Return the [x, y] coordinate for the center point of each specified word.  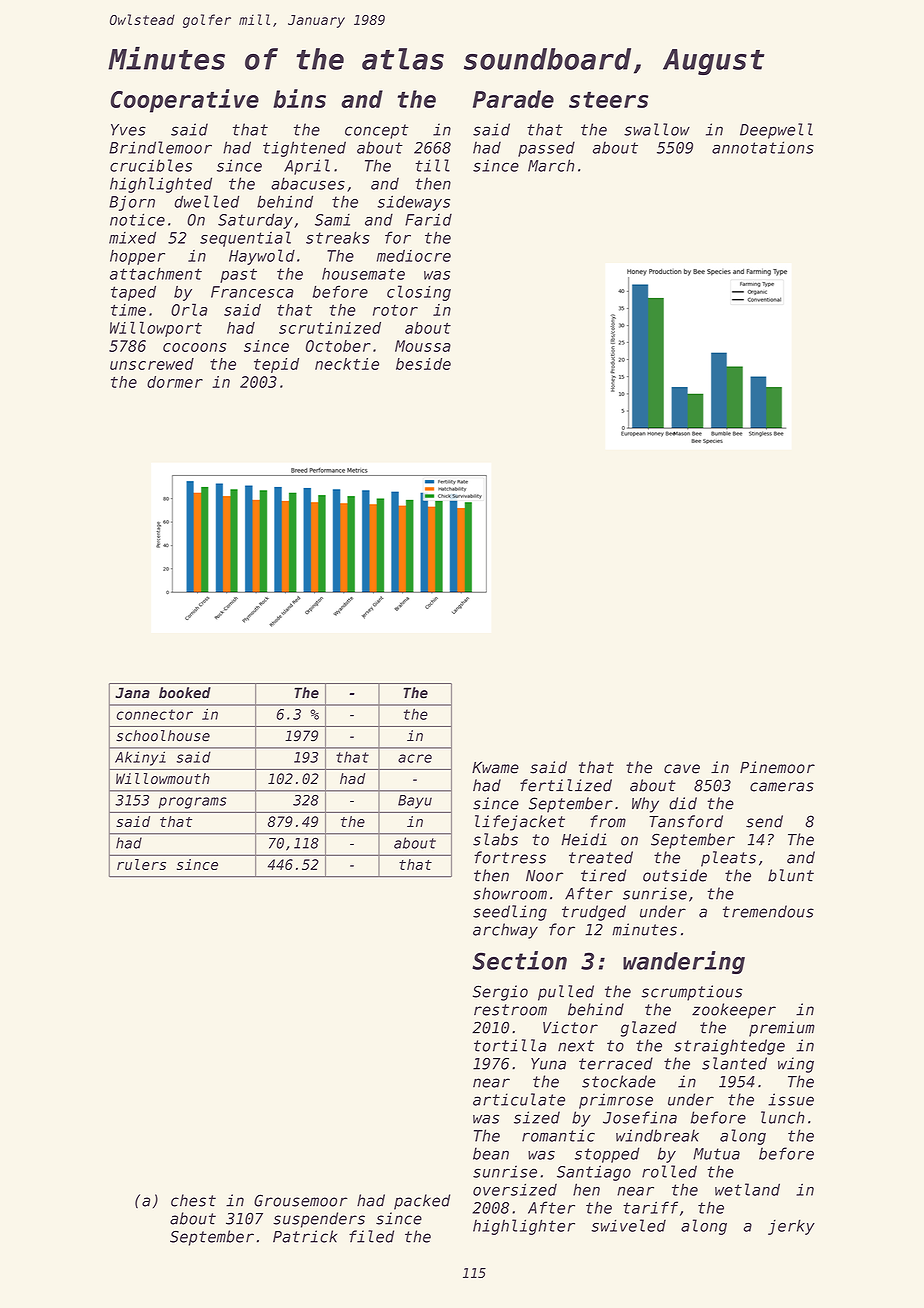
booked [185, 693]
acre [415, 758]
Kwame [495, 767]
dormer [175, 382]
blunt [791, 875]
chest [193, 1200]
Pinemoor [777, 767]
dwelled [206, 201]
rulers [141, 864]
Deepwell [776, 131]
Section [519, 960]
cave [682, 769]
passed [546, 149]
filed [371, 1236]
